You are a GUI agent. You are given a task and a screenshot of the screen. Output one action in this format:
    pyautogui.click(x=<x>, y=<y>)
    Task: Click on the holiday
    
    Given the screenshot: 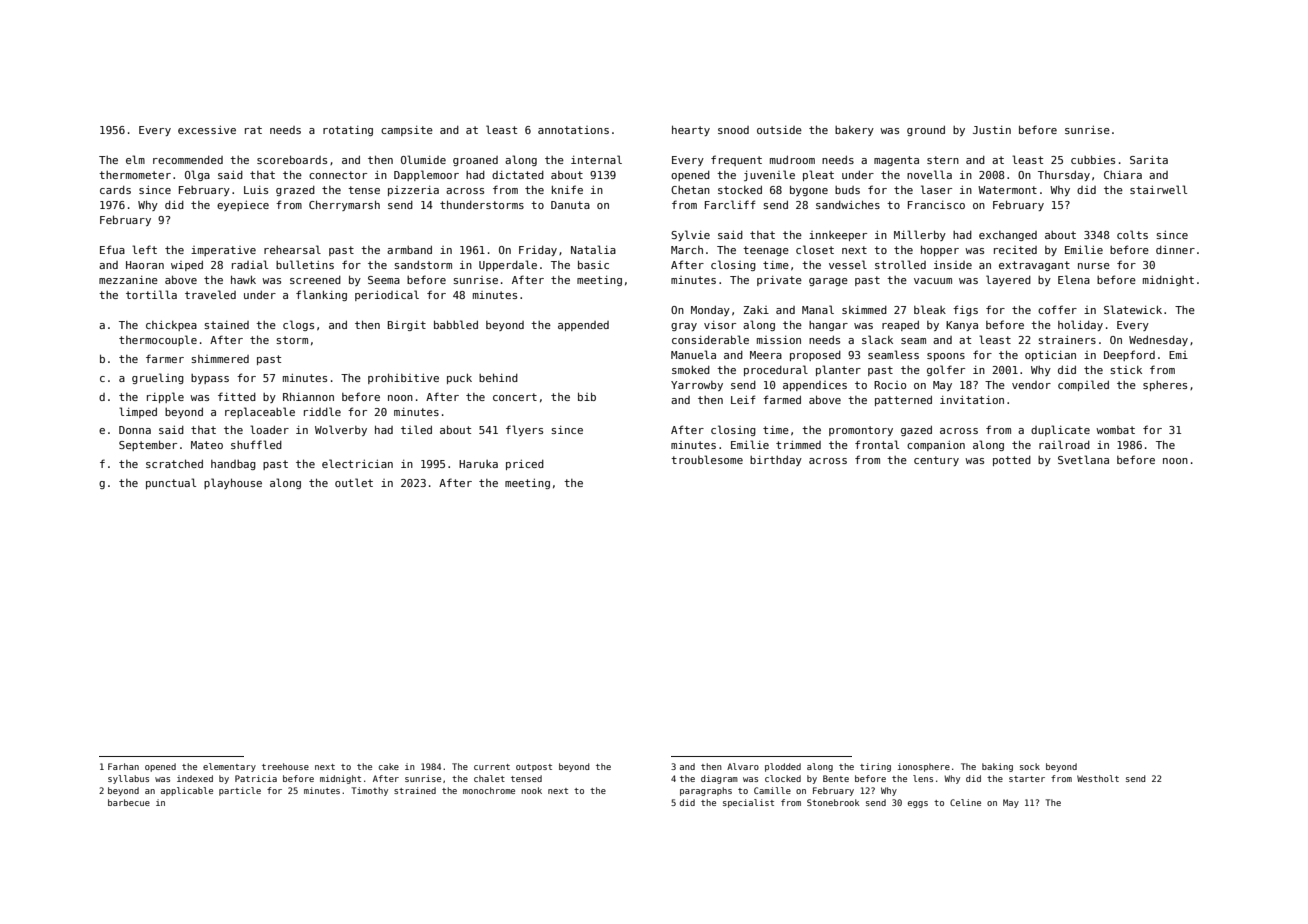 What is the action you would take?
    pyautogui.click(x=1080, y=325)
